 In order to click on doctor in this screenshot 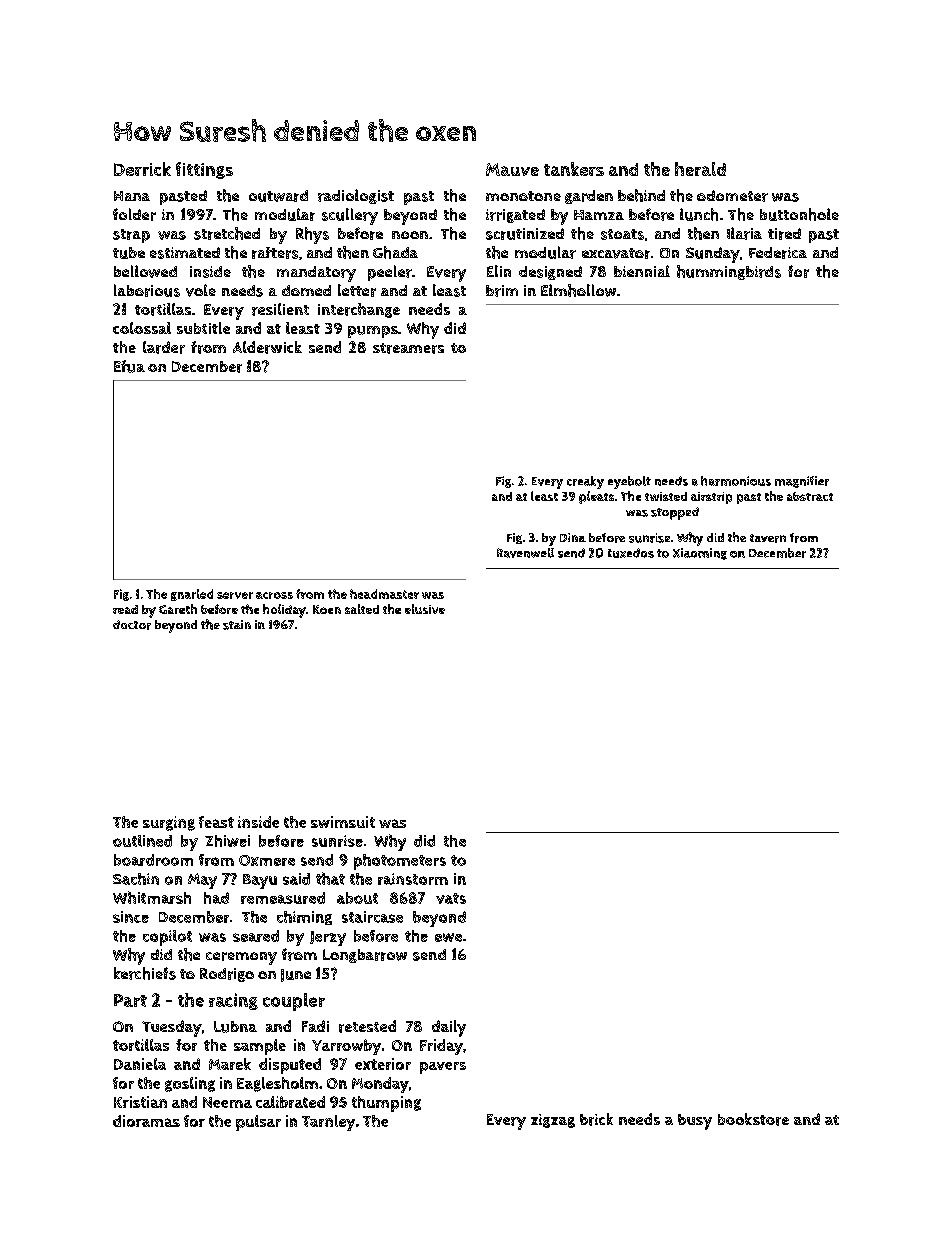, I will do `click(132, 625)`.
